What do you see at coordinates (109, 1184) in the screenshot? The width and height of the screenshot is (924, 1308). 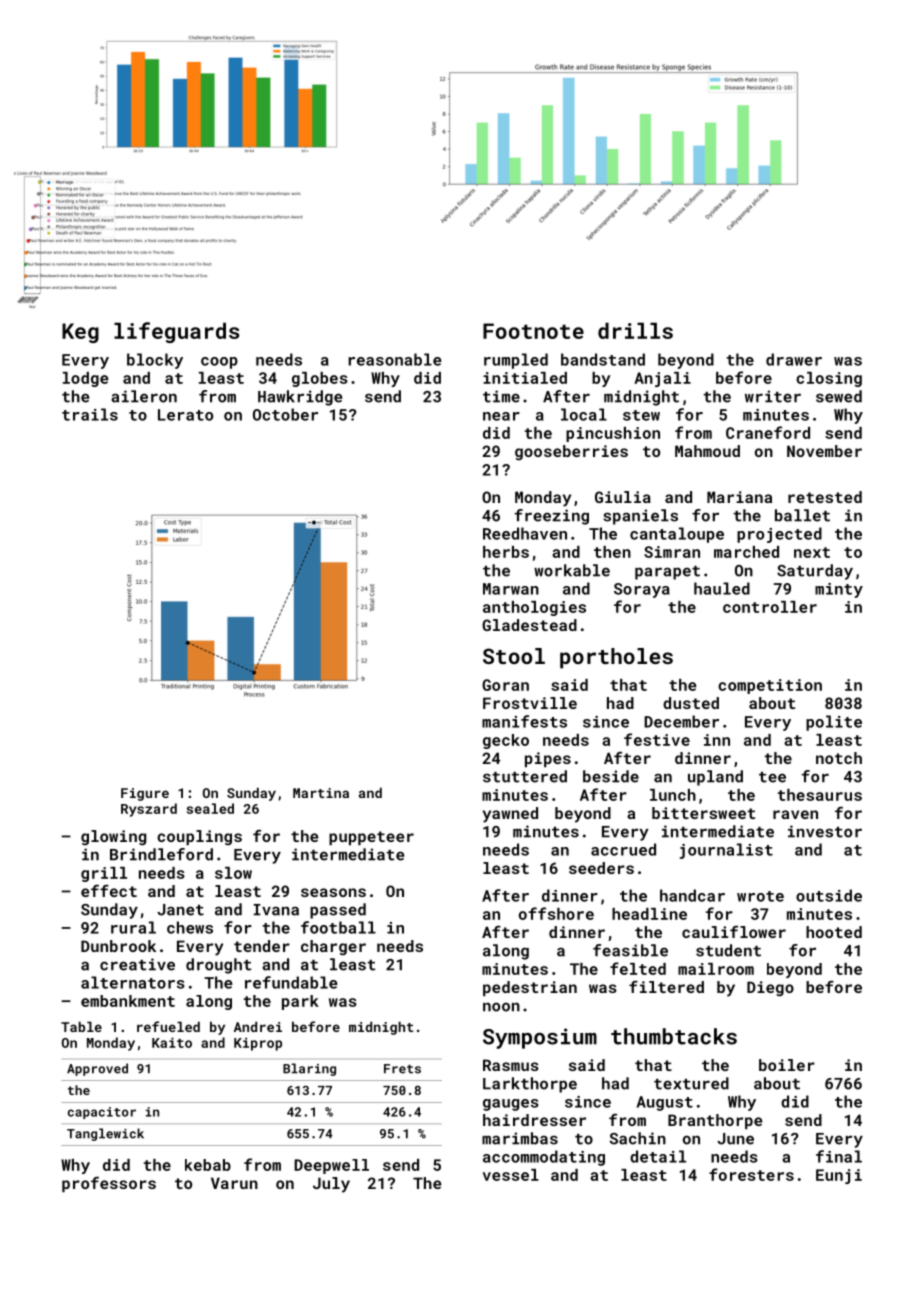 I see `professors` at bounding box center [109, 1184].
